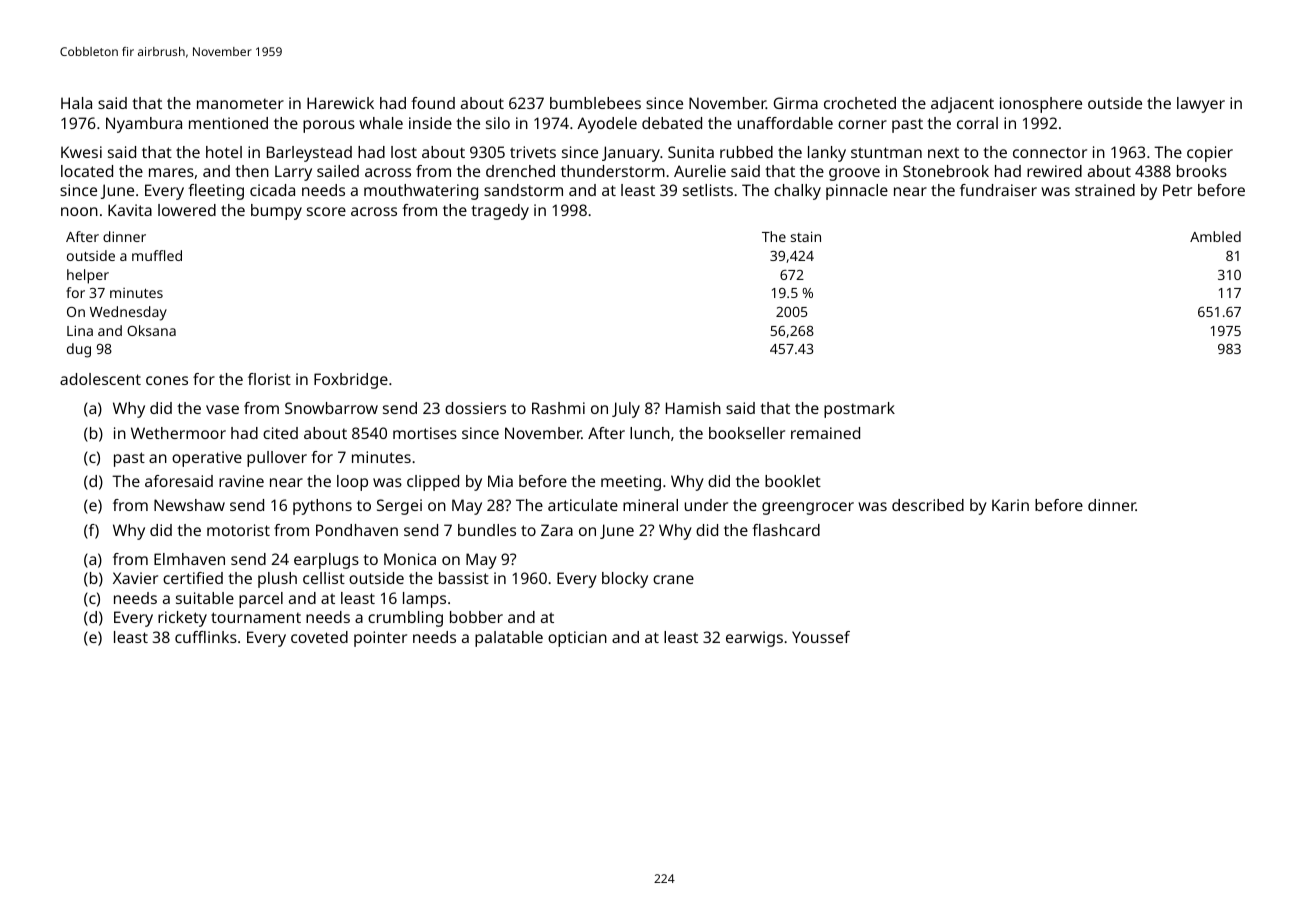  I want to click on Xavier, so click(135, 578).
